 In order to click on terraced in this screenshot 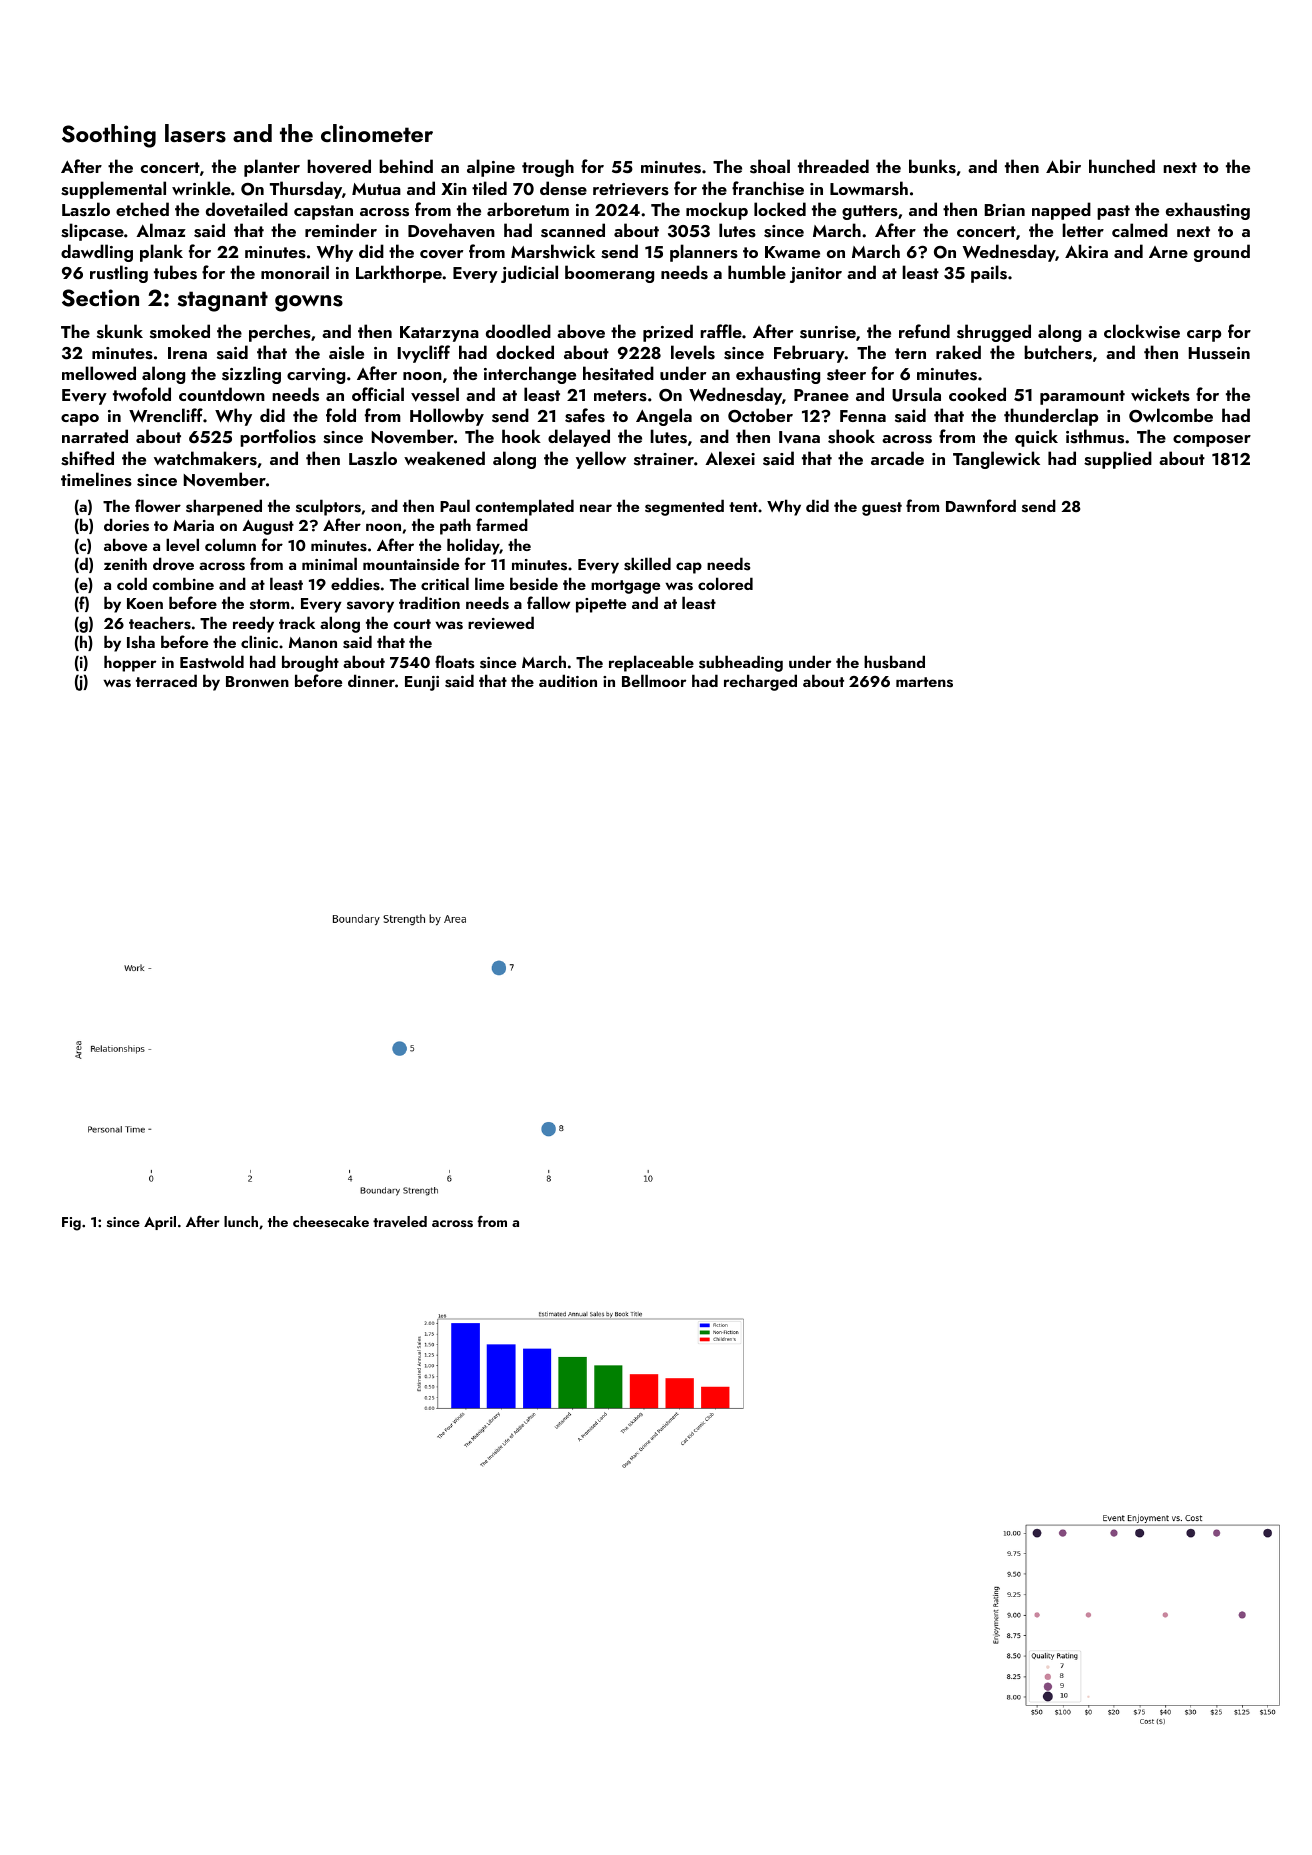, I will do `click(166, 680)`.
